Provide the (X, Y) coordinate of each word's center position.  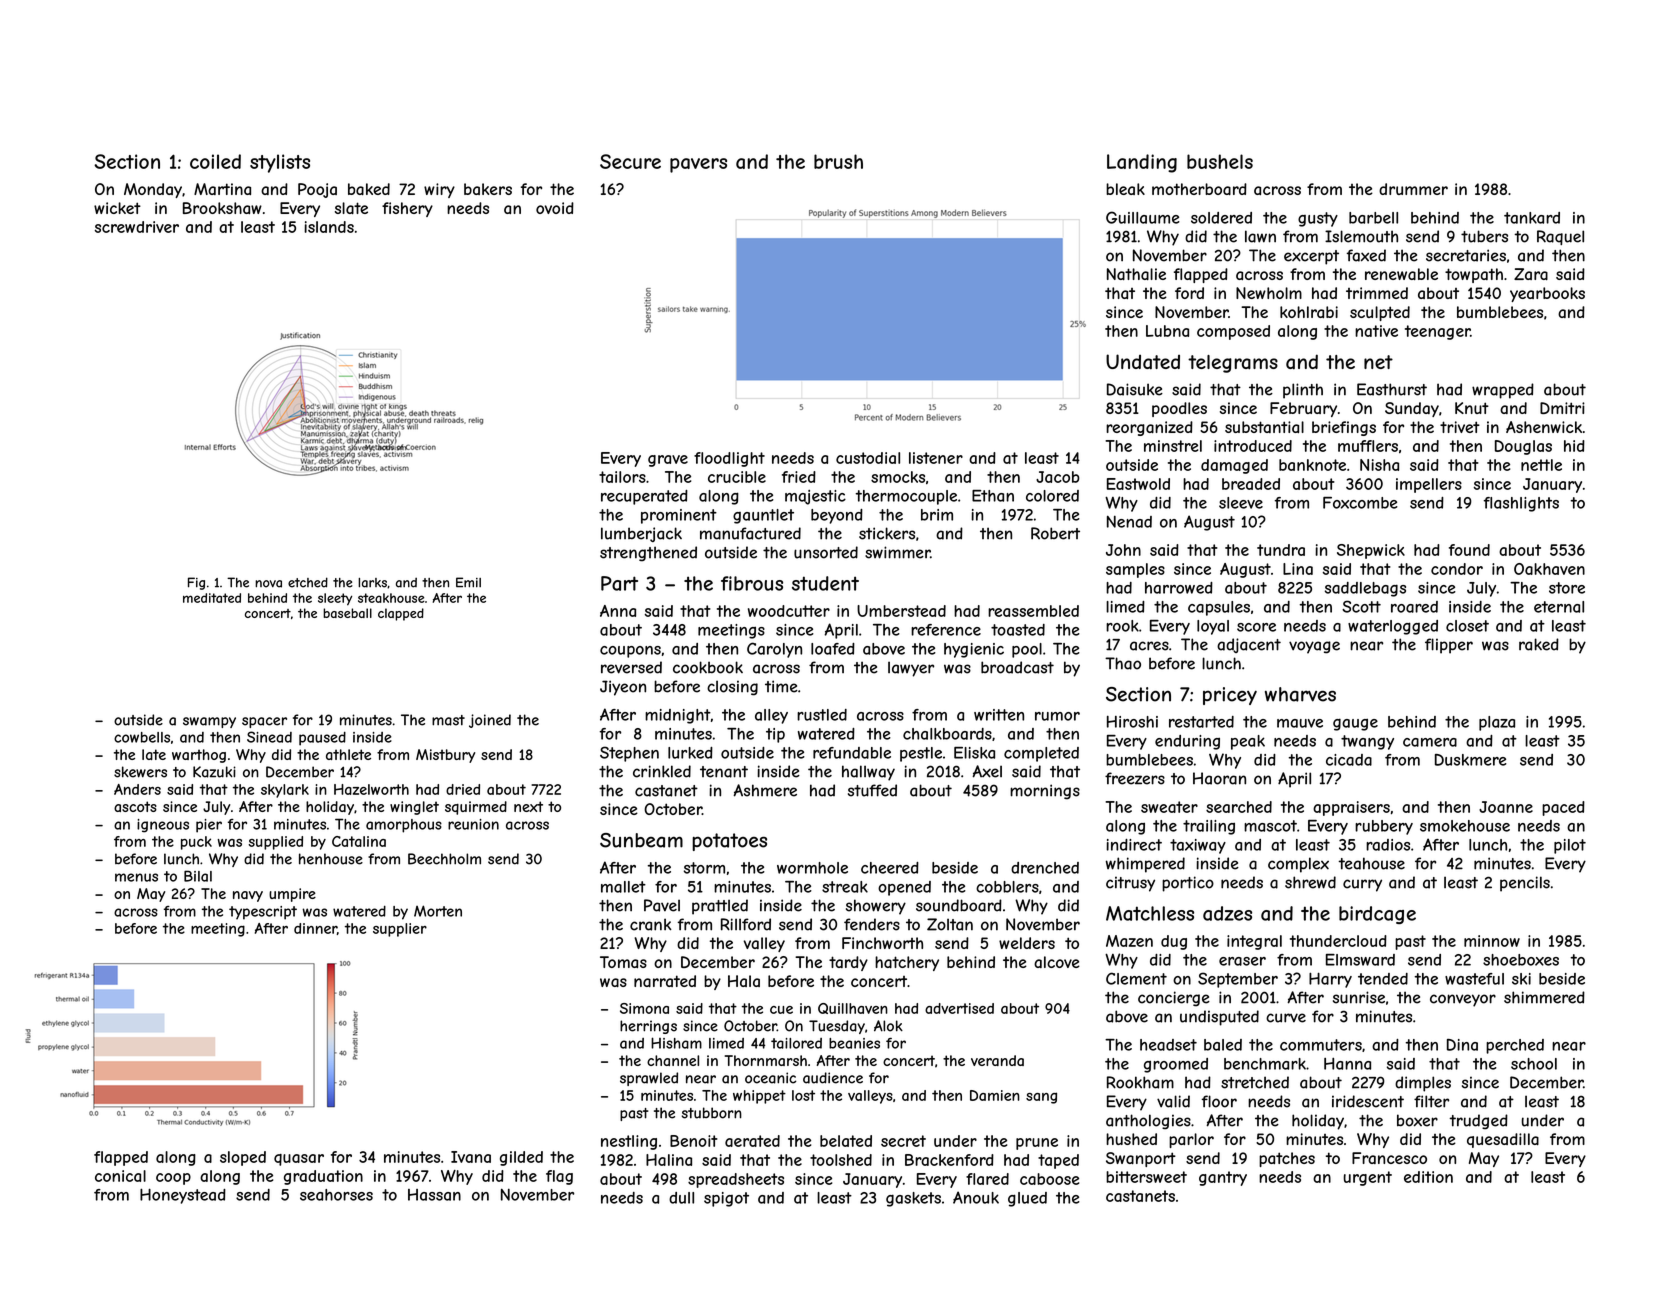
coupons (630, 652)
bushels (1220, 161)
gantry (1223, 1178)
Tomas (623, 962)
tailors (622, 477)
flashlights (1521, 504)
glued (1027, 1199)
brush (838, 161)
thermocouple (906, 497)
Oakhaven (1549, 569)
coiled (215, 161)
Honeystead (183, 1196)
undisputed (1219, 1018)
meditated (212, 598)
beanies (854, 1043)
